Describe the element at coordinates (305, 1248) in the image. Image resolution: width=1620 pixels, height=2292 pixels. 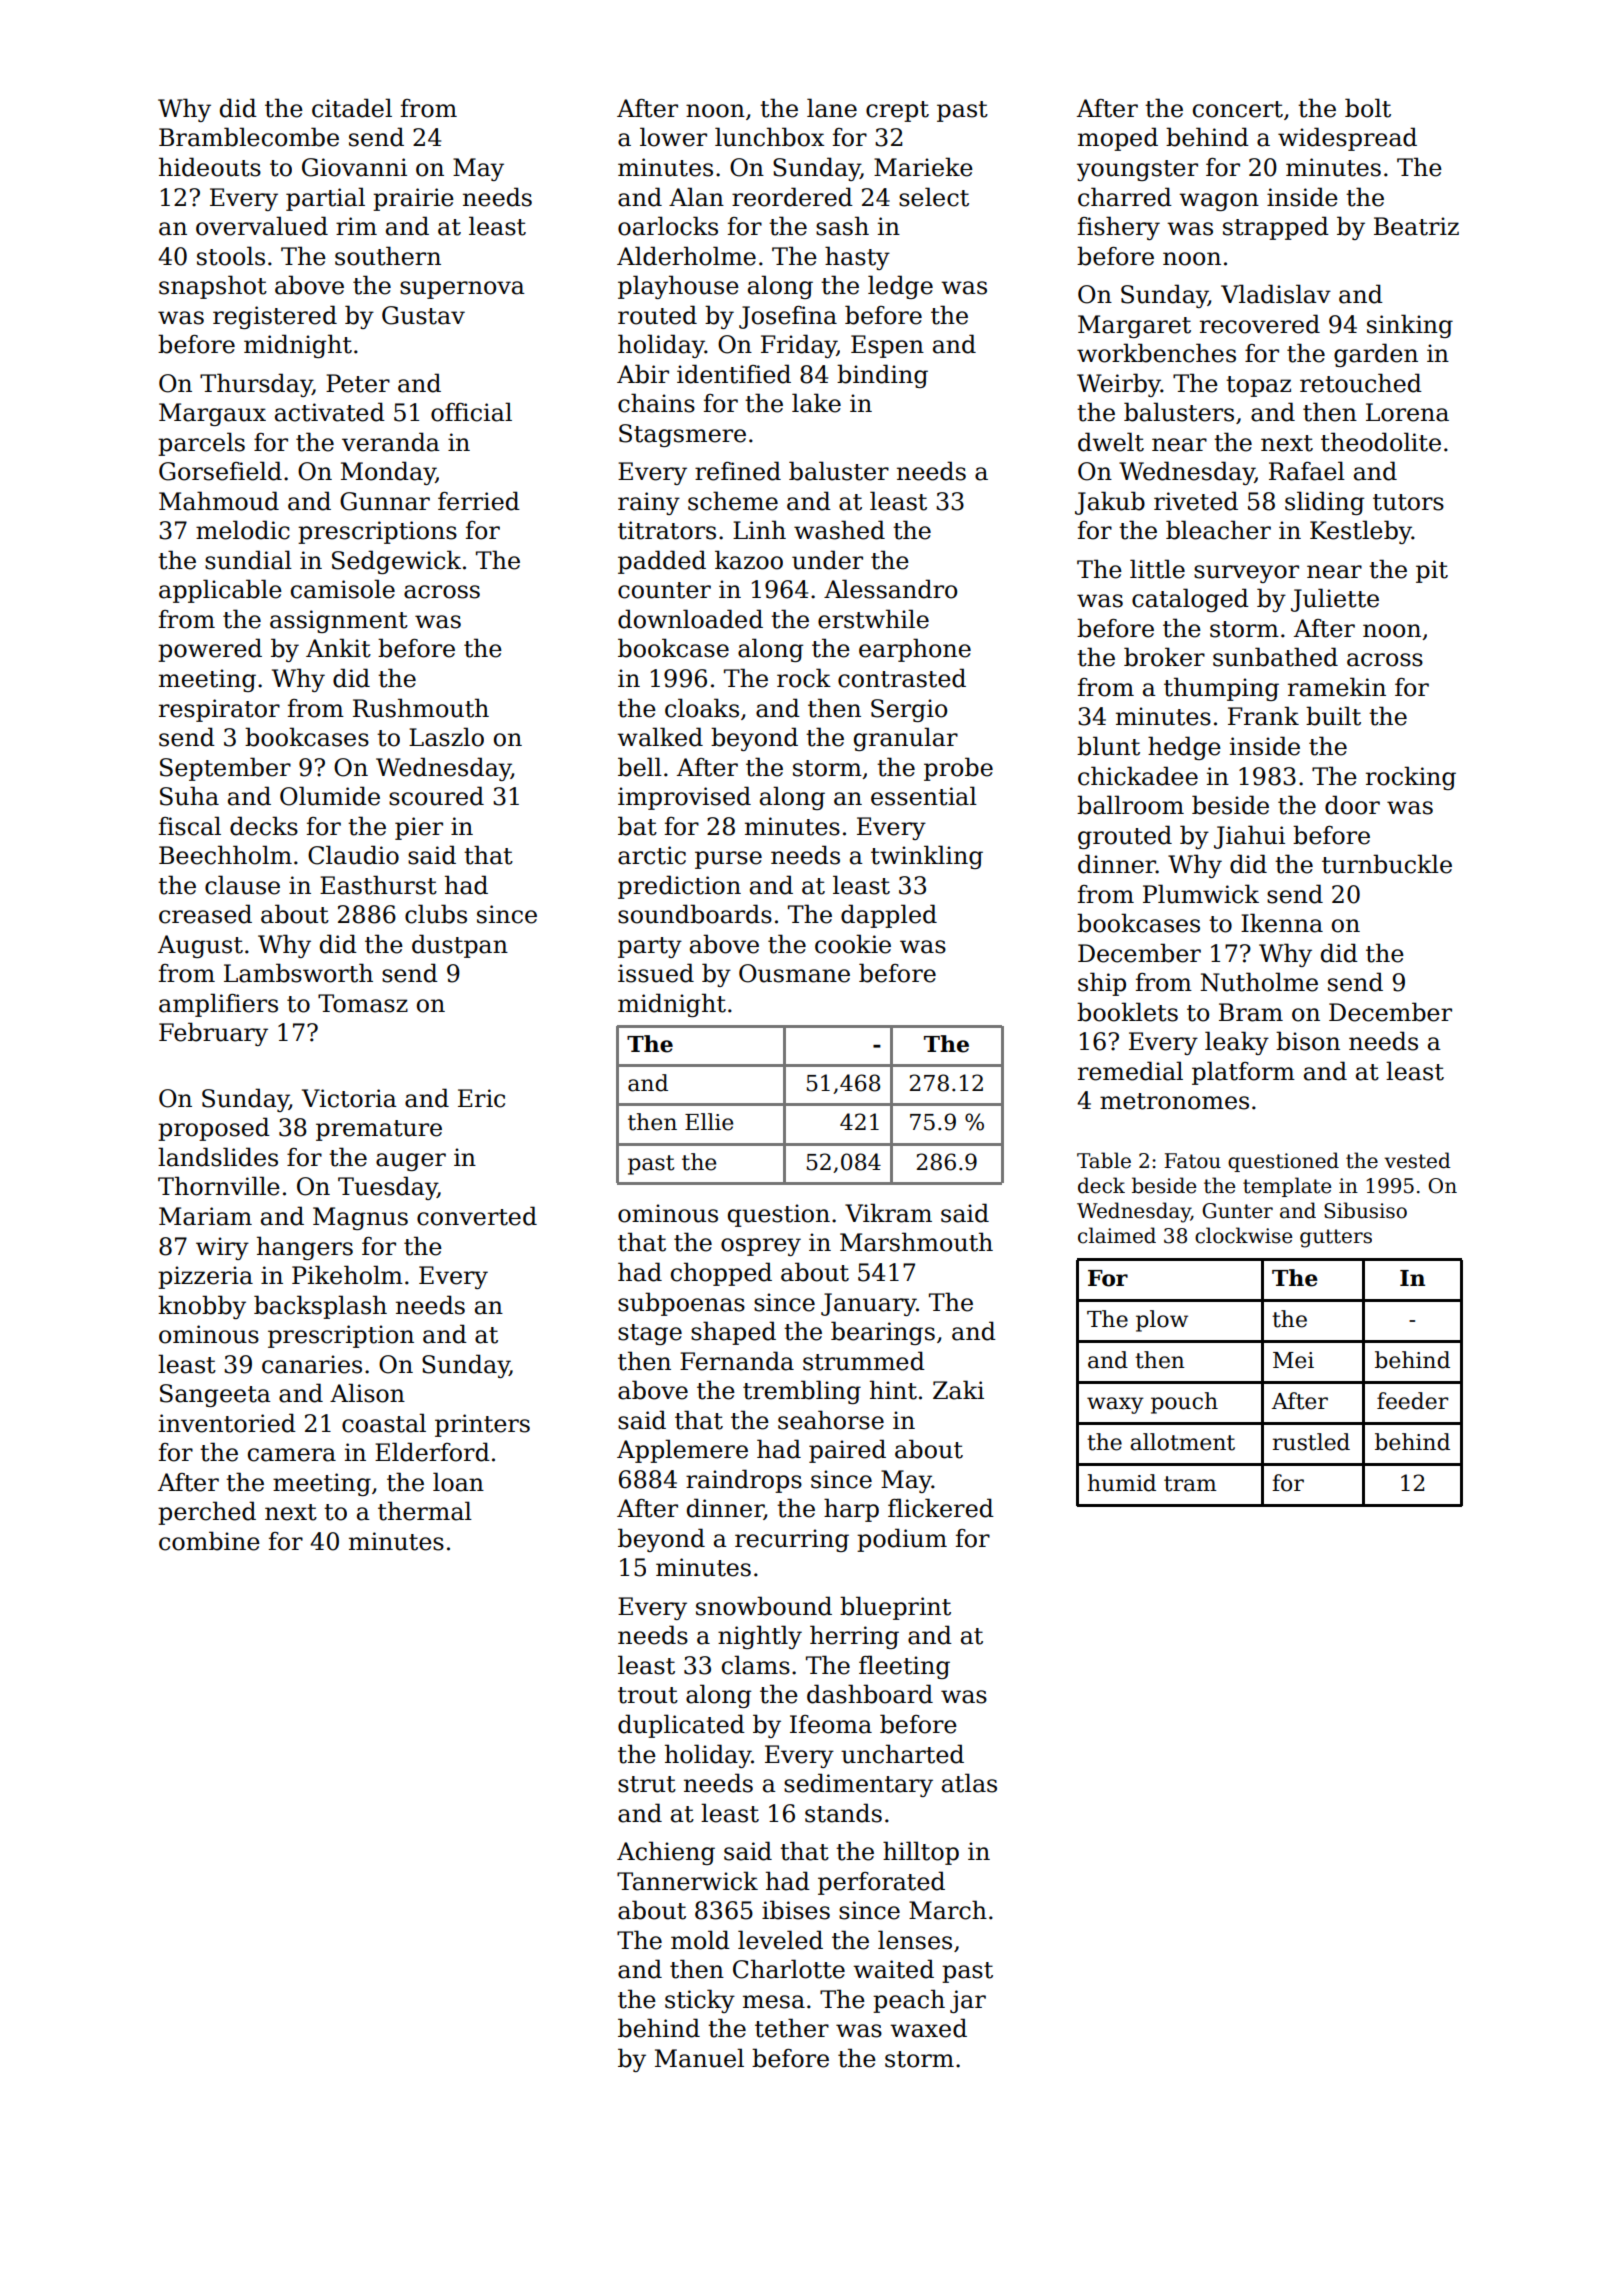
I see `hangers` at that location.
